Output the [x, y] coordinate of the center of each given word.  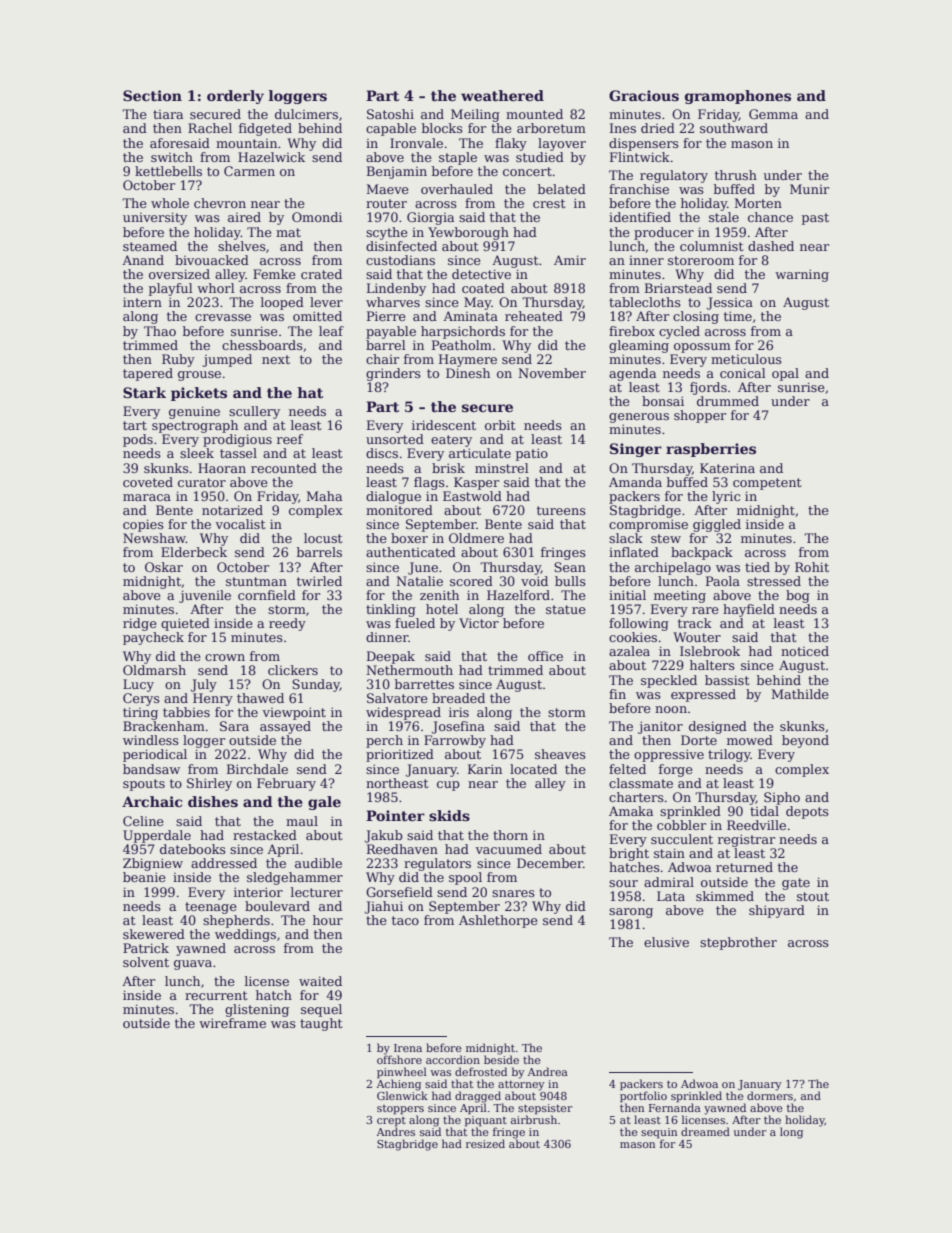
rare [705, 610]
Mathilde [800, 694]
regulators [437, 864]
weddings [245, 935]
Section [152, 95]
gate [796, 884]
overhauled [457, 189]
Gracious [644, 95]
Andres [396, 1131]
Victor [479, 623]
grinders [393, 374]
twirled [319, 581]
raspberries [711, 450]
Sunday [316, 685]
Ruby [178, 360]
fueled [415, 623]
